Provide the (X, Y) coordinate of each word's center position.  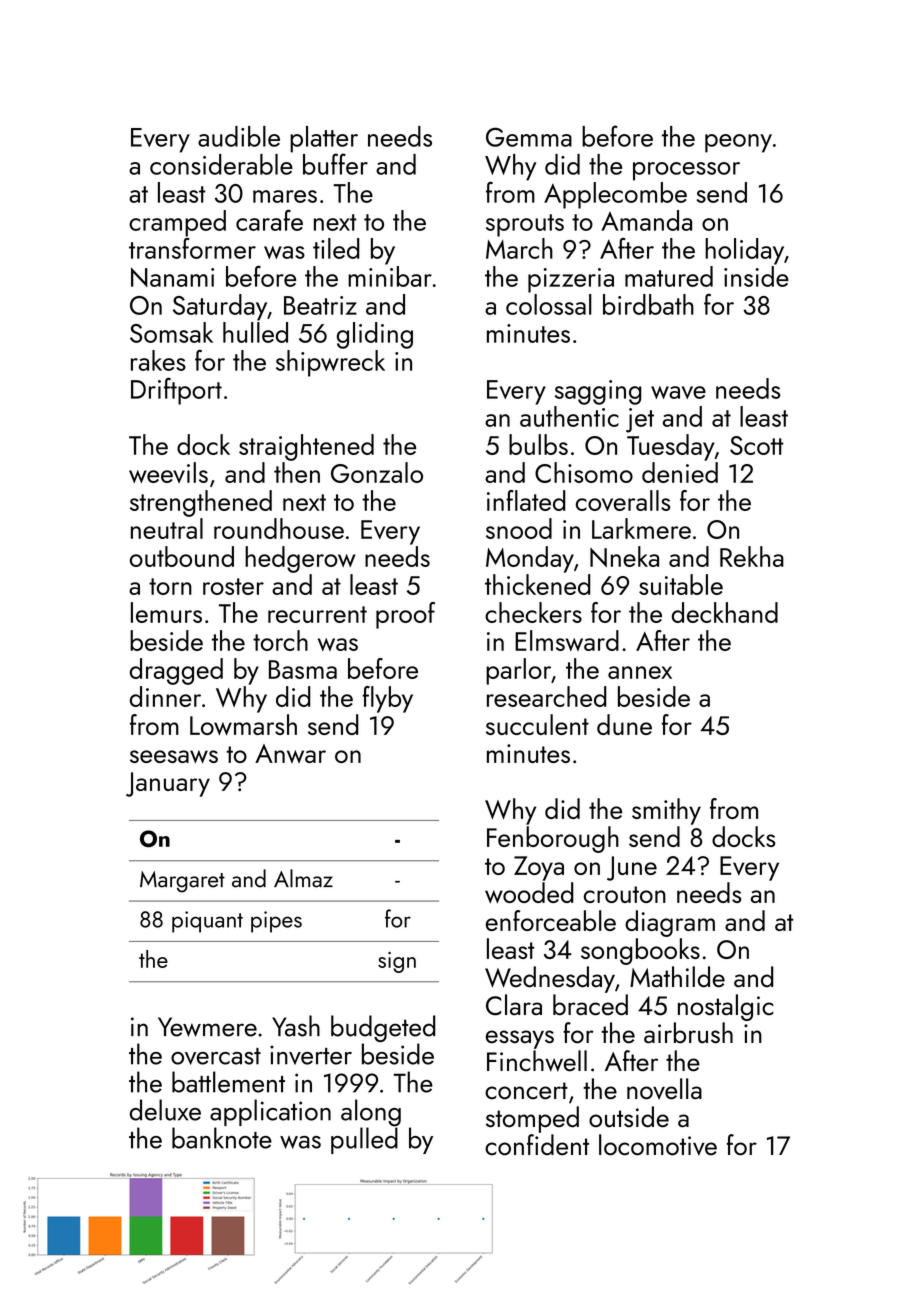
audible (239, 136)
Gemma (529, 137)
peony (738, 143)
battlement (228, 1082)
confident (537, 1145)
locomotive (658, 1145)
